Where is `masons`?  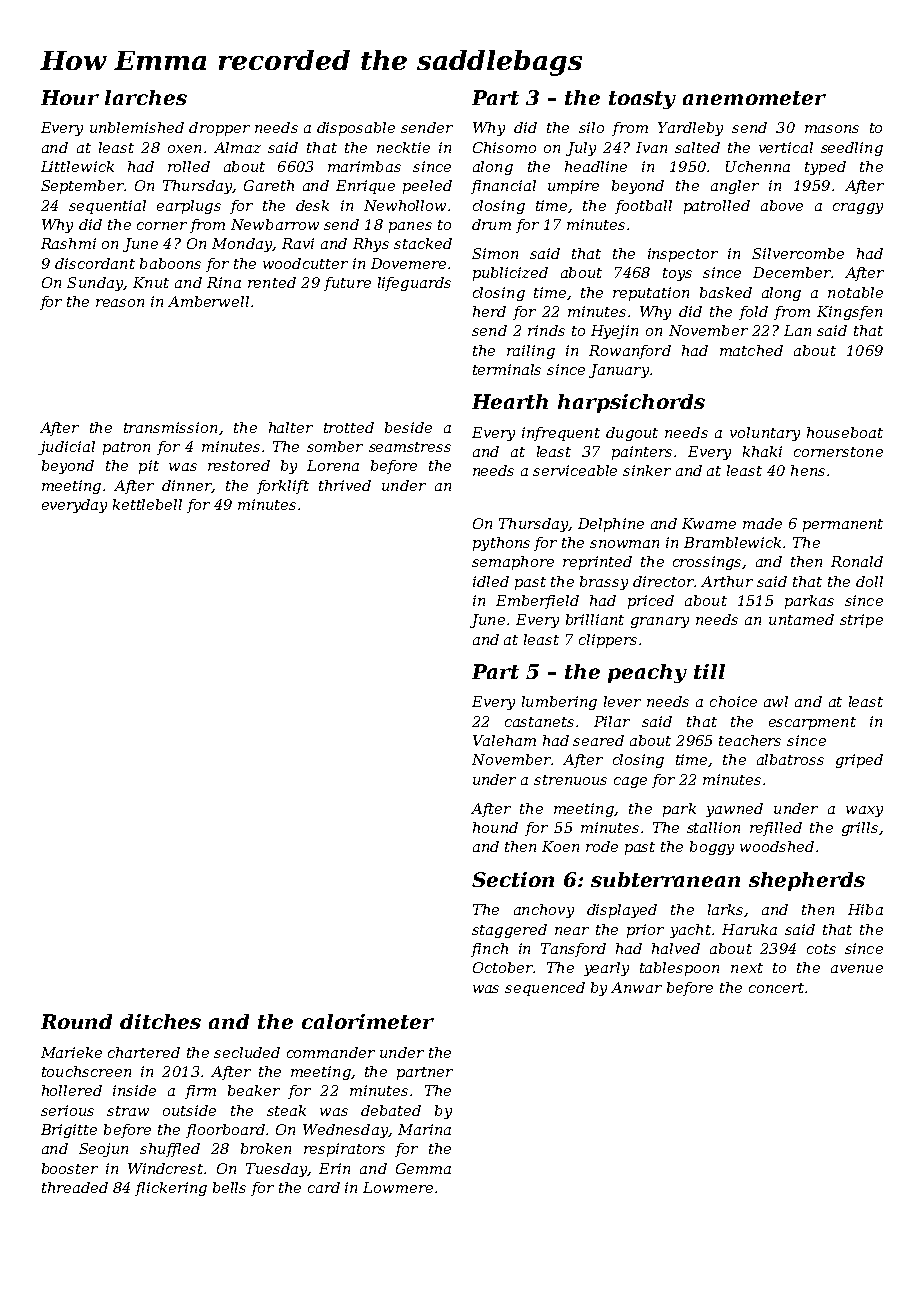
masons is located at coordinates (832, 129).
